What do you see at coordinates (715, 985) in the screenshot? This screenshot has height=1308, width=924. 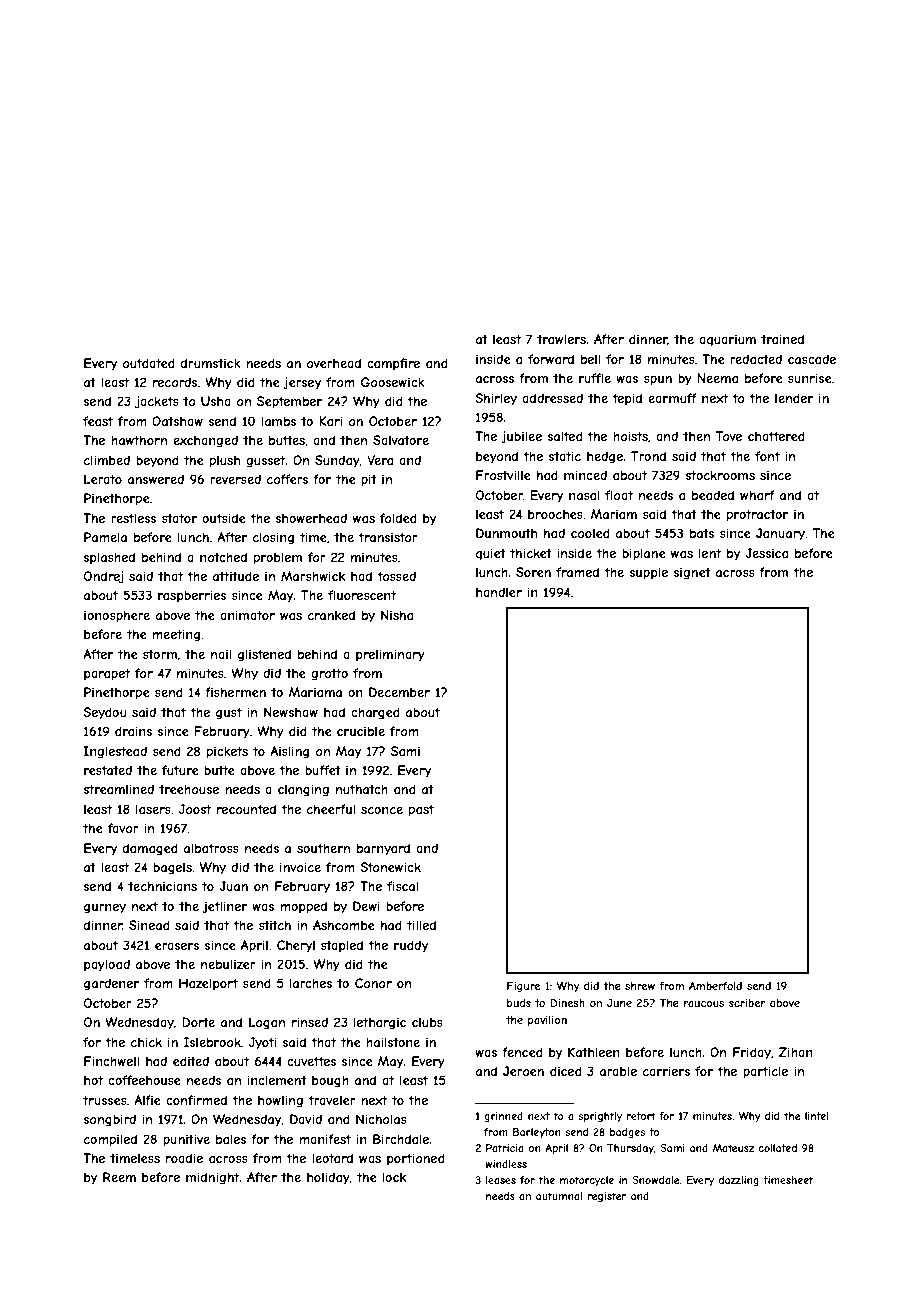 I see `Amberfold` at bounding box center [715, 985].
